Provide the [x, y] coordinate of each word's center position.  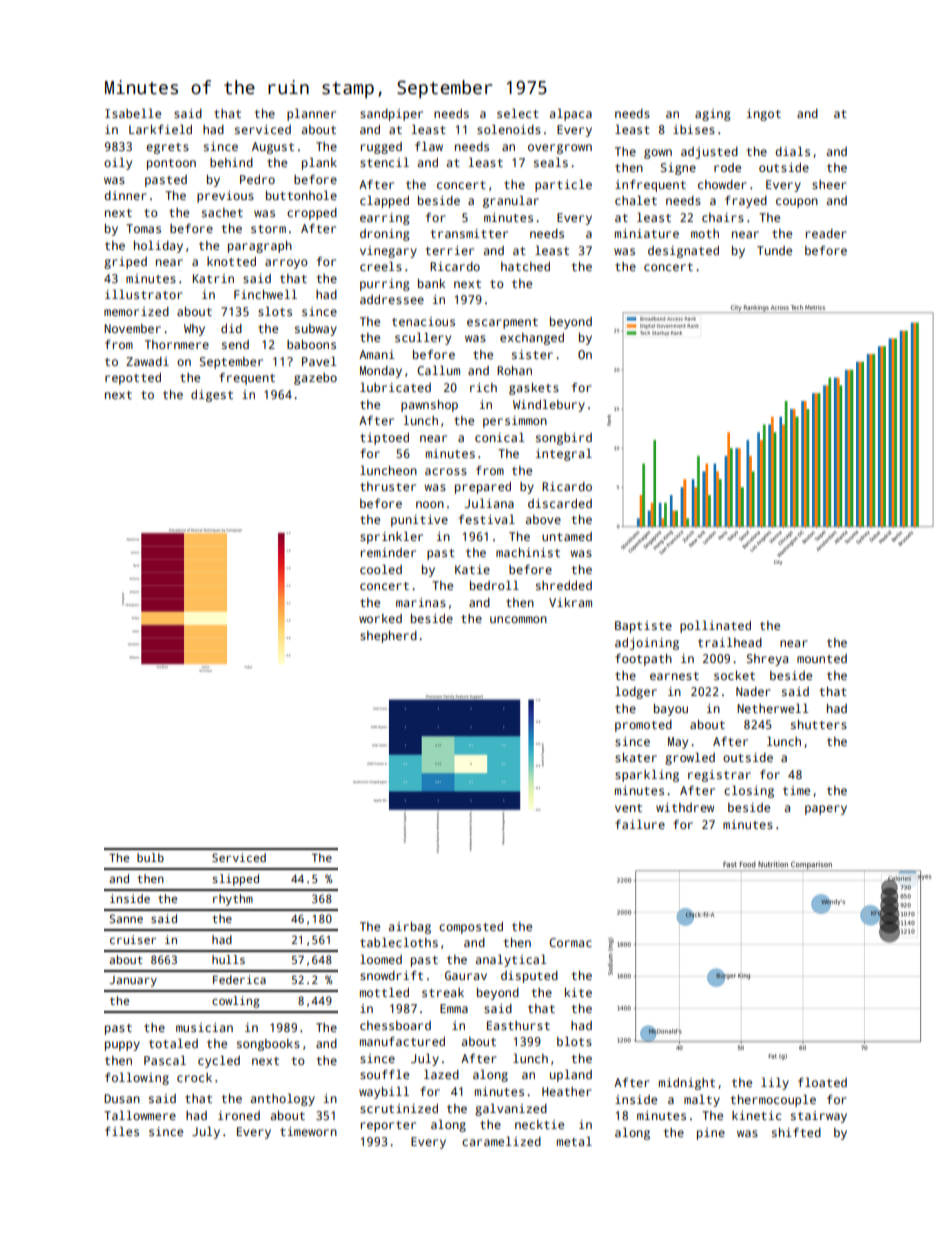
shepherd [388, 637]
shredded [564, 585]
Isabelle [133, 113]
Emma [454, 1008]
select [518, 113]
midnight [687, 1084]
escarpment [502, 323]
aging [713, 115]
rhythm [233, 900]
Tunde [774, 250]
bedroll [494, 585]
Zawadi [147, 361]
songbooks [268, 1045]
